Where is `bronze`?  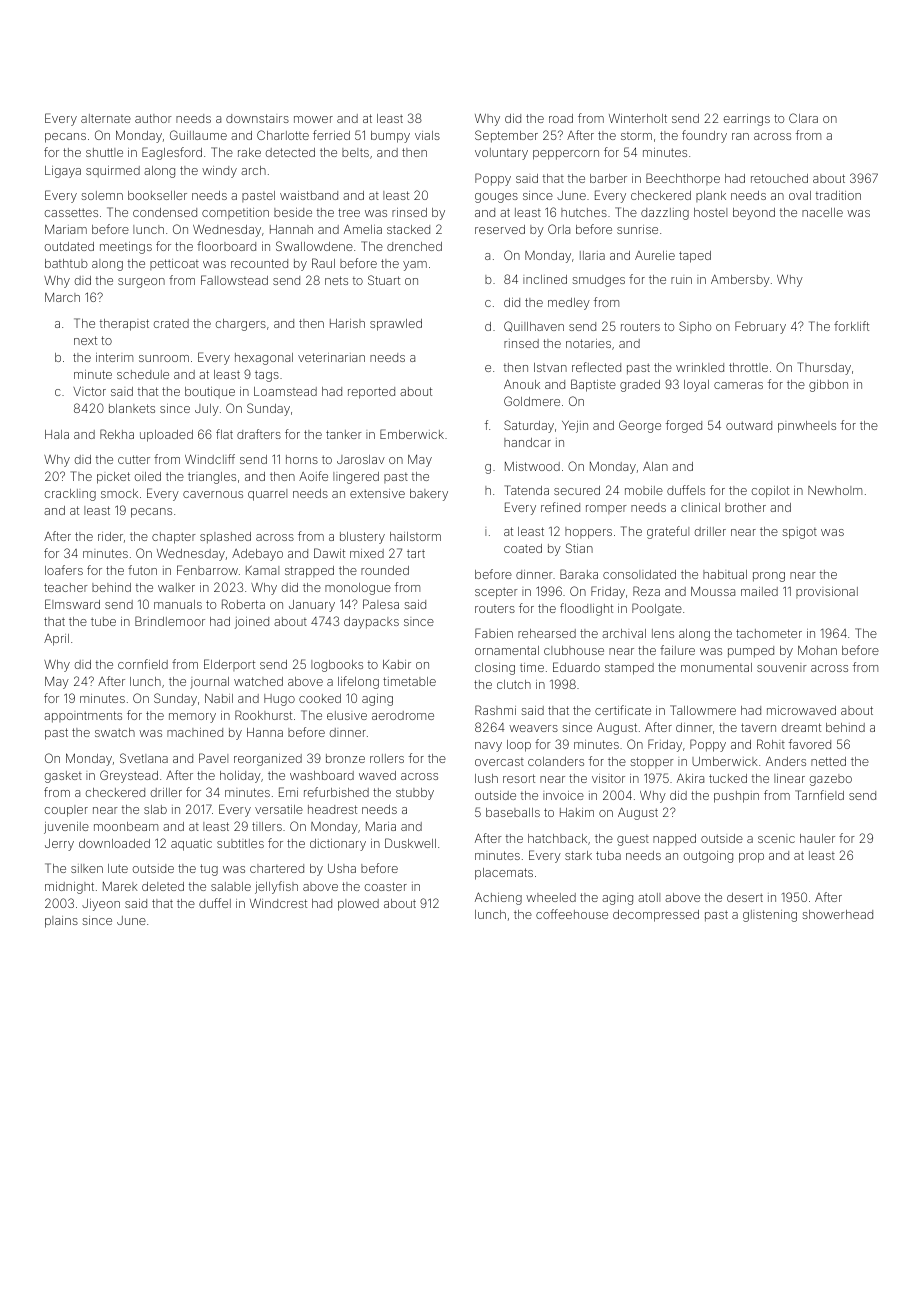 bronze is located at coordinates (345, 758).
